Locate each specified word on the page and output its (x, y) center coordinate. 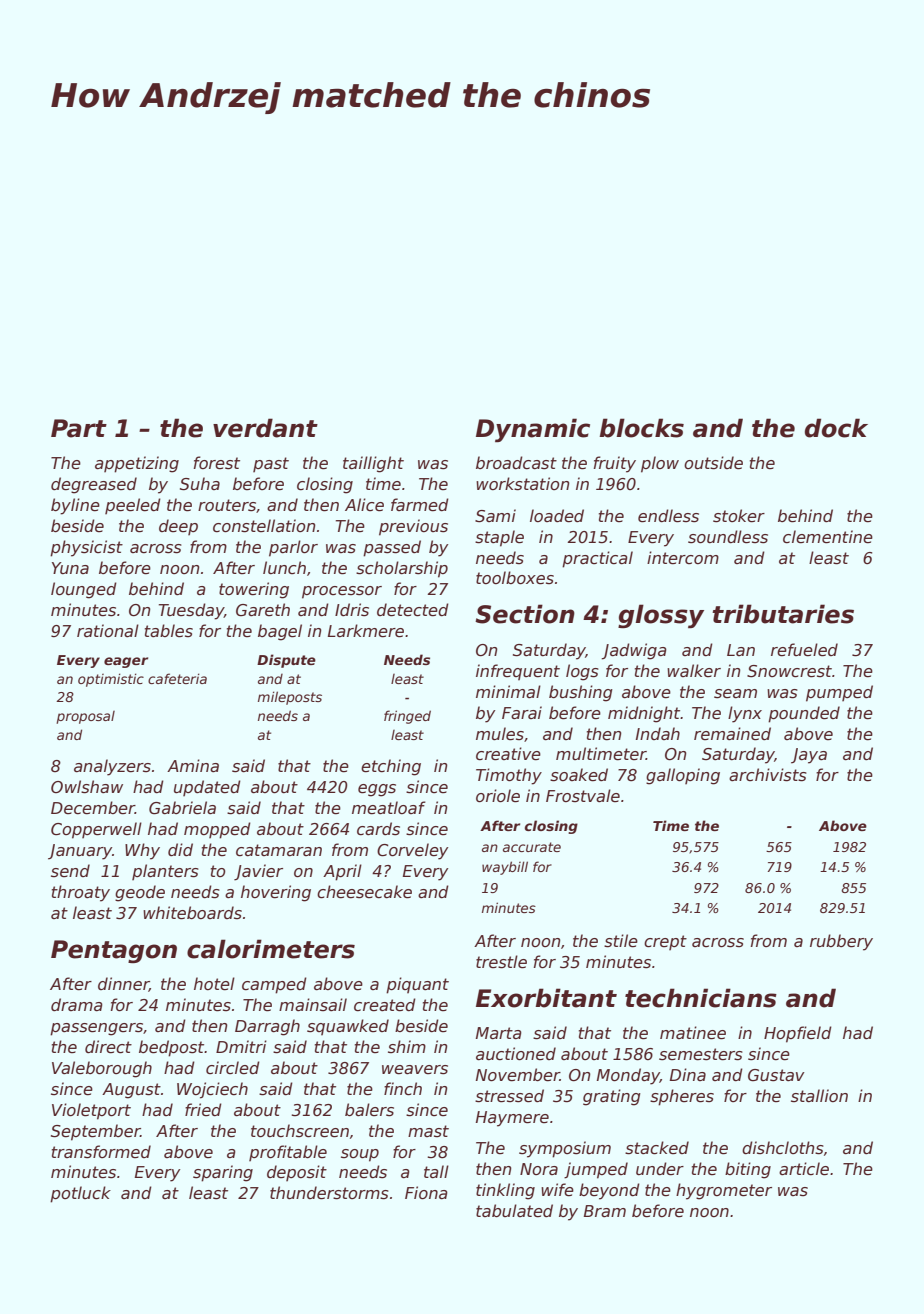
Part (79, 428)
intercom (683, 558)
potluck (80, 1194)
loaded (557, 516)
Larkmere (366, 631)
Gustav (776, 1075)
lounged (84, 590)
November (518, 1075)
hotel (214, 984)
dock (836, 428)
